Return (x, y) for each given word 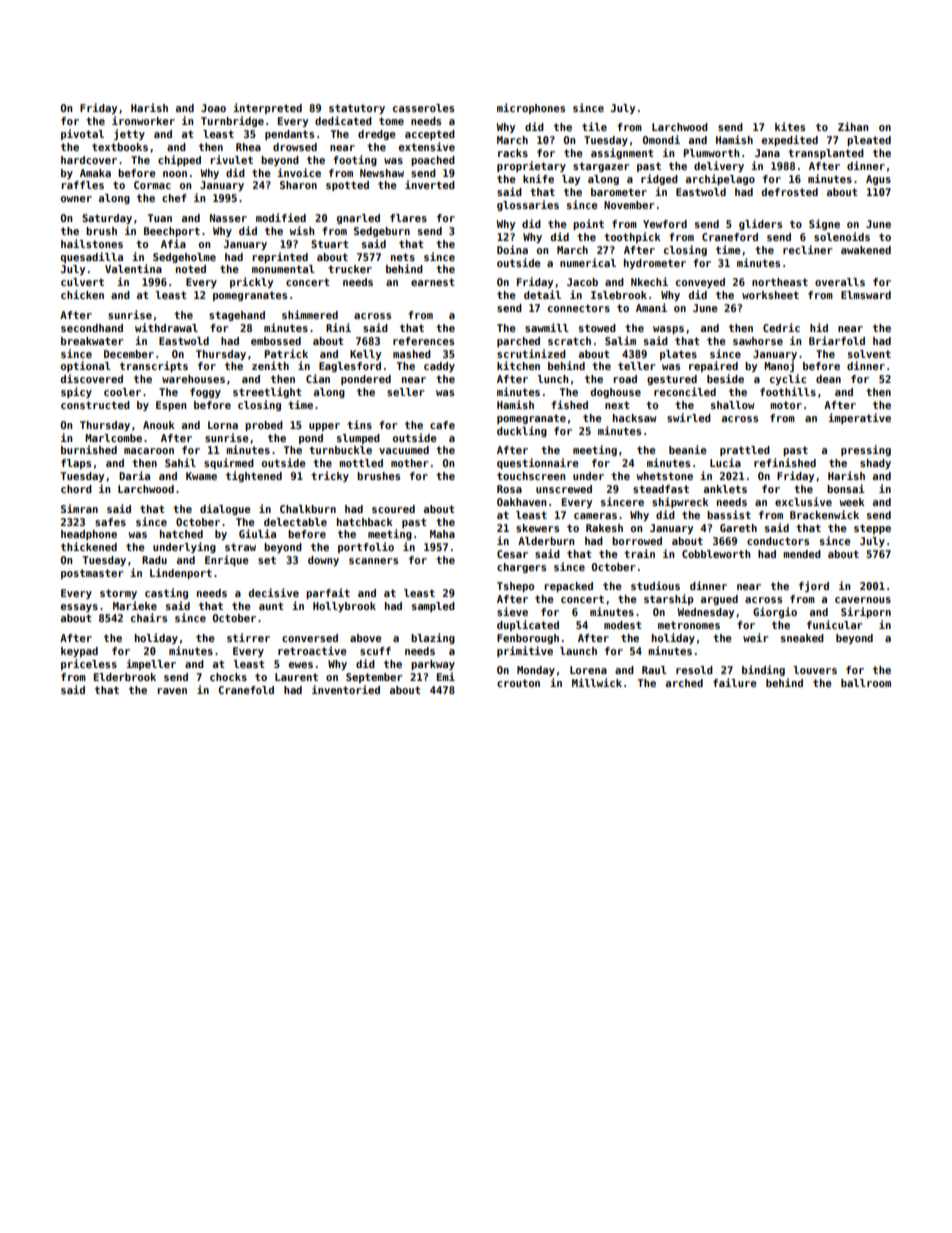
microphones (531, 108)
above (366, 638)
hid (819, 327)
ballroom (866, 683)
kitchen (518, 365)
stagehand (237, 316)
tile (594, 126)
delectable (295, 522)
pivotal (82, 134)
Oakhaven (521, 502)
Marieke (135, 605)
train (639, 553)
